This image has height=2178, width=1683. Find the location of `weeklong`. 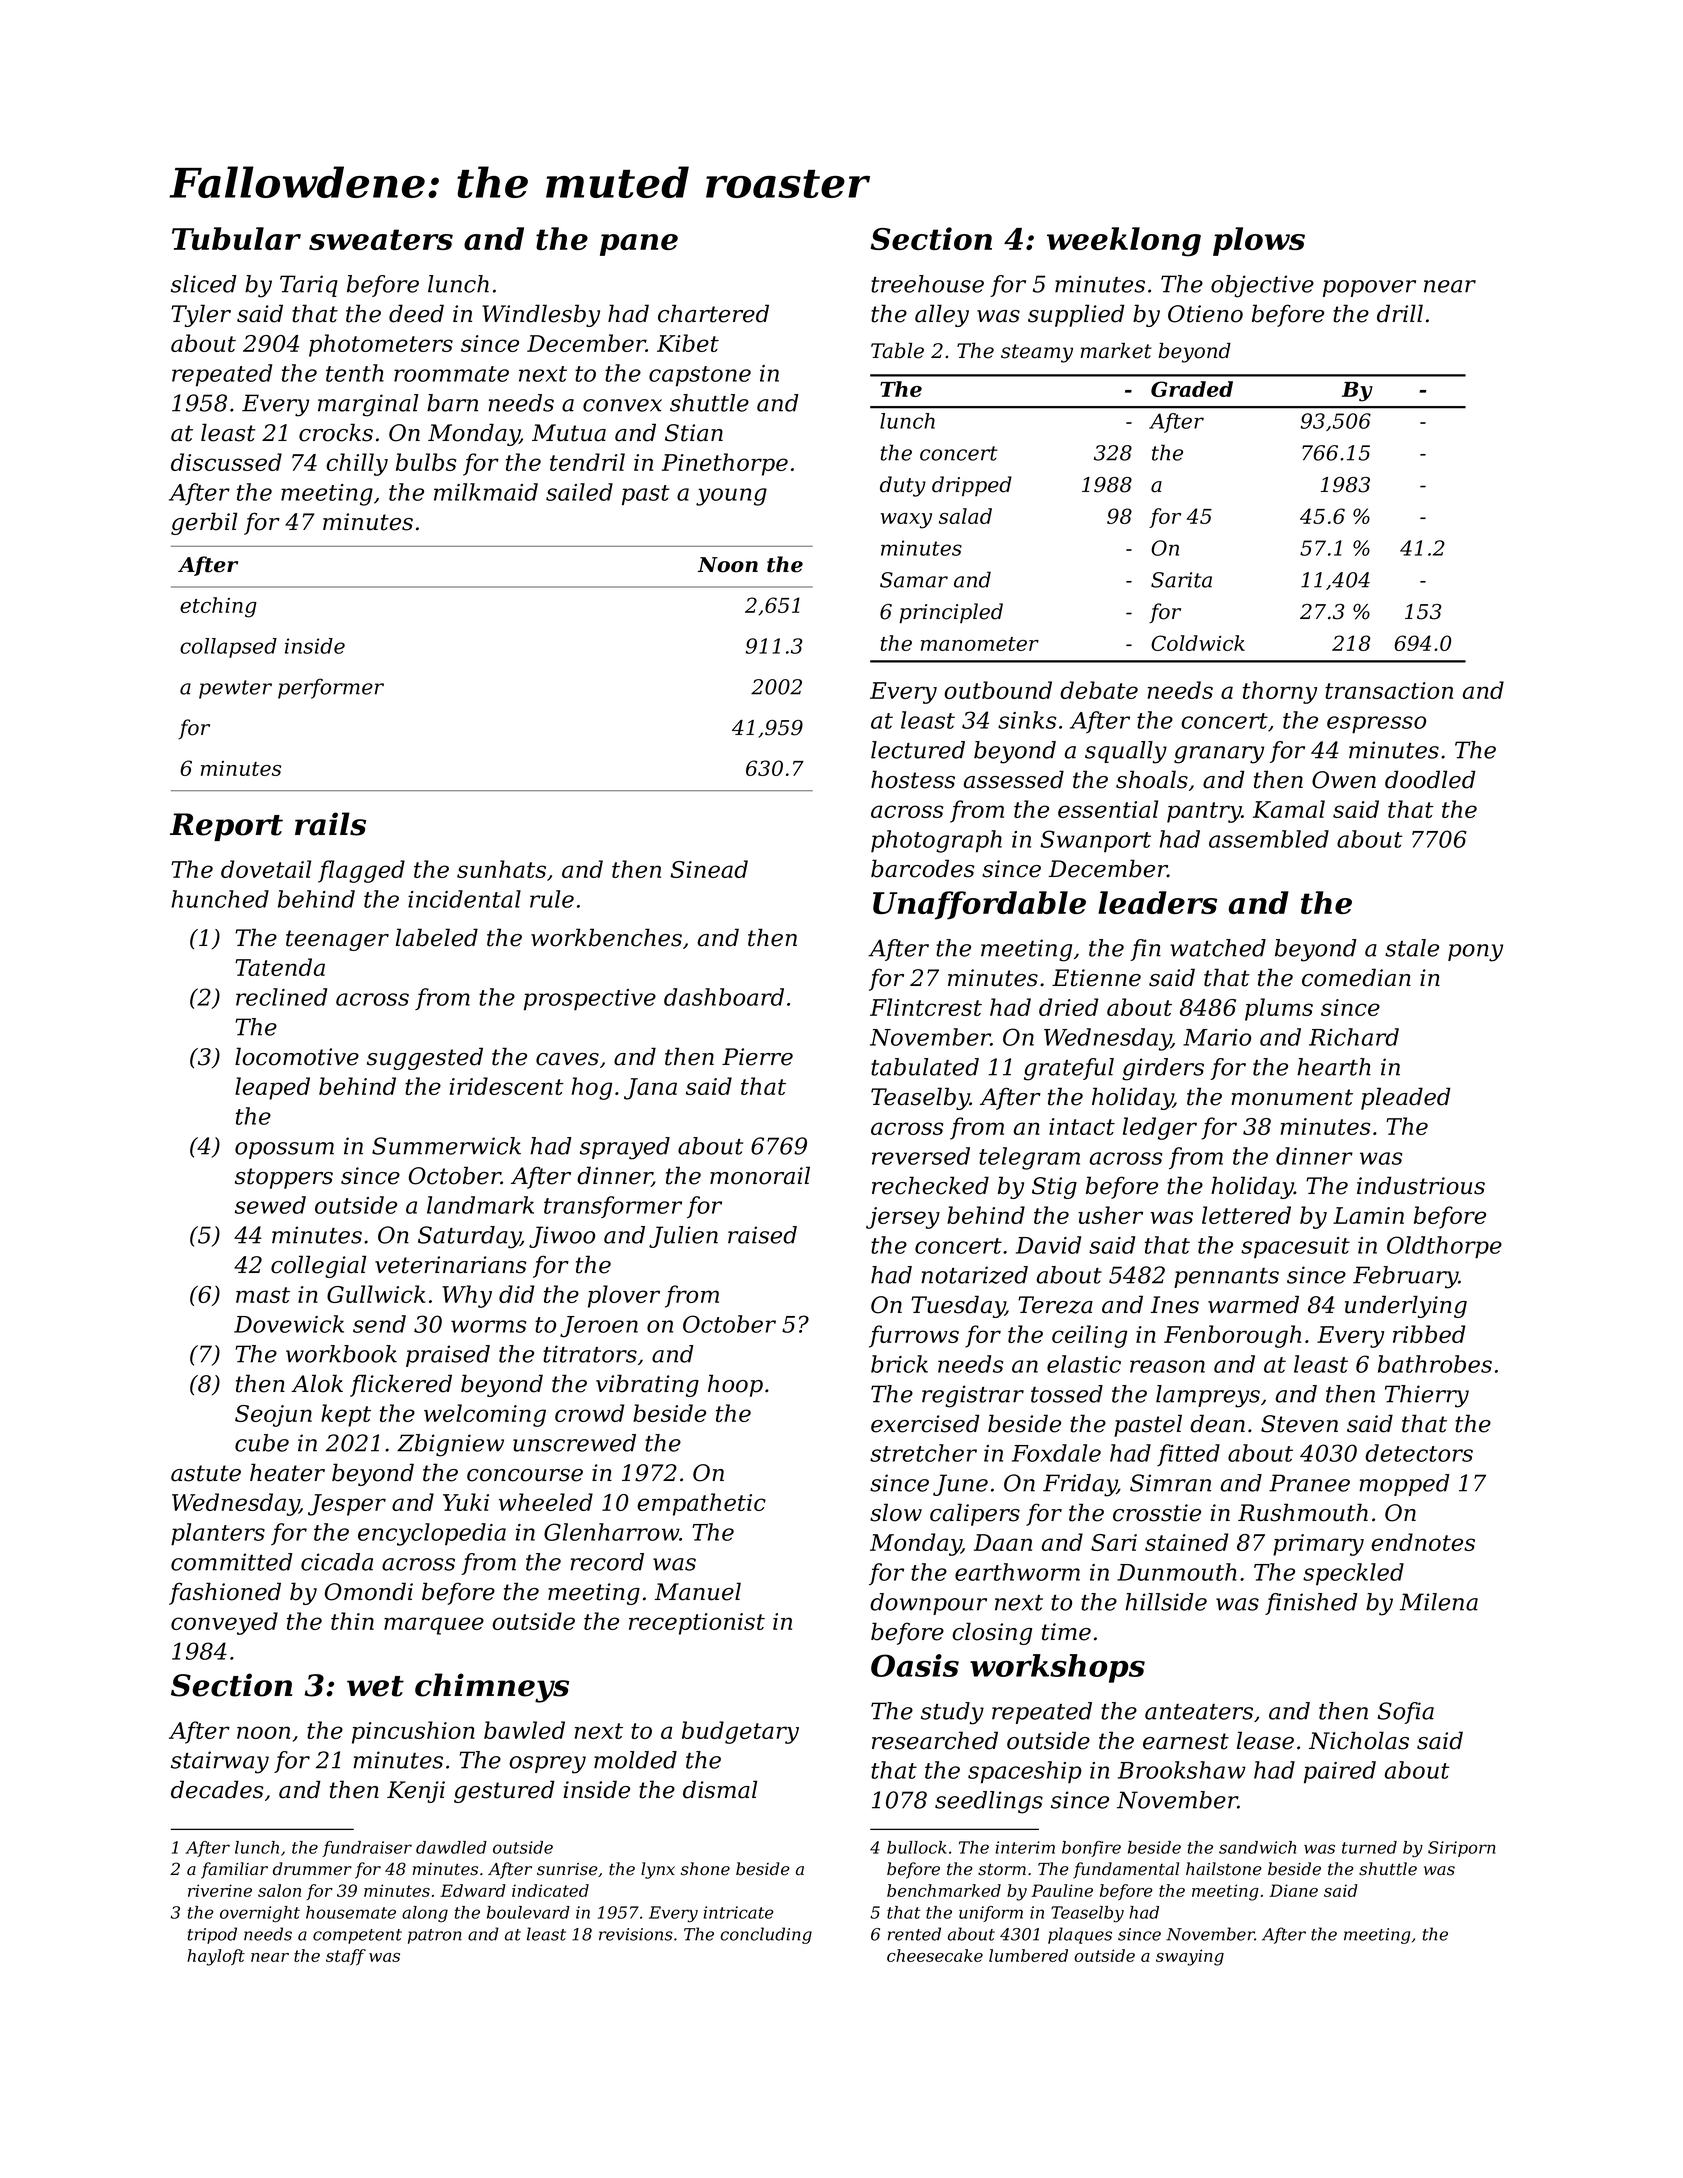

weeklong is located at coordinates (1124, 242).
